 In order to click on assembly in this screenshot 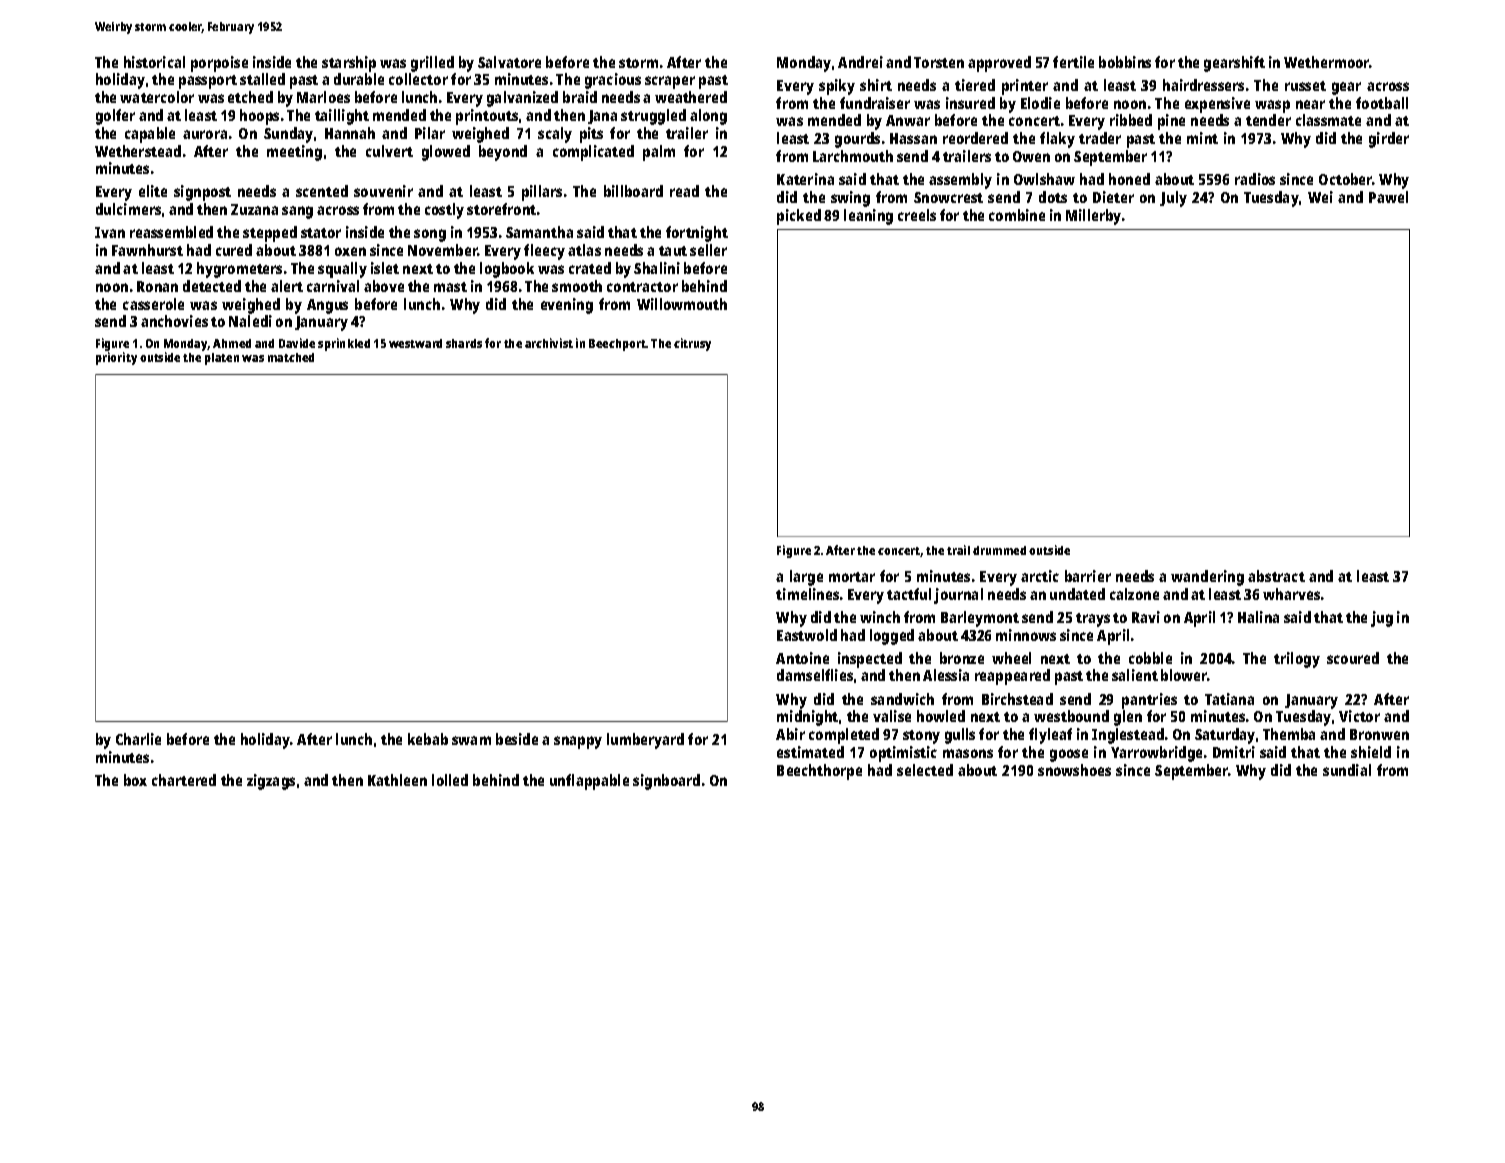, I will do `click(960, 181)`.
